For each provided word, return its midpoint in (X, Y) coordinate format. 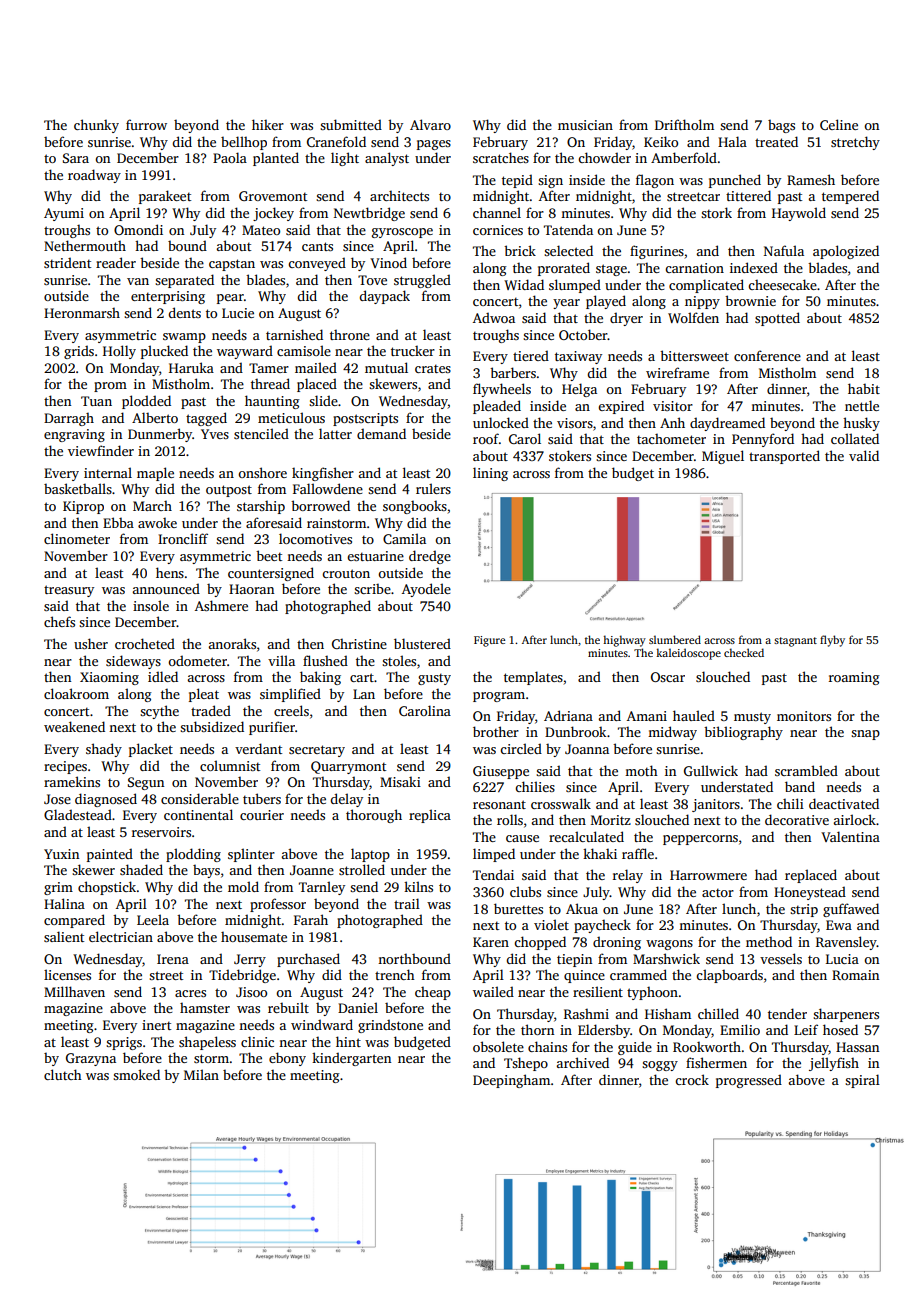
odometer (197, 660)
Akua (582, 908)
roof (486, 438)
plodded (146, 402)
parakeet (165, 197)
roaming (854, 678)
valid (864, 455)
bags (781, 126)
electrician (121, 936)
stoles (399, 660)
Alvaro (430, 124)
